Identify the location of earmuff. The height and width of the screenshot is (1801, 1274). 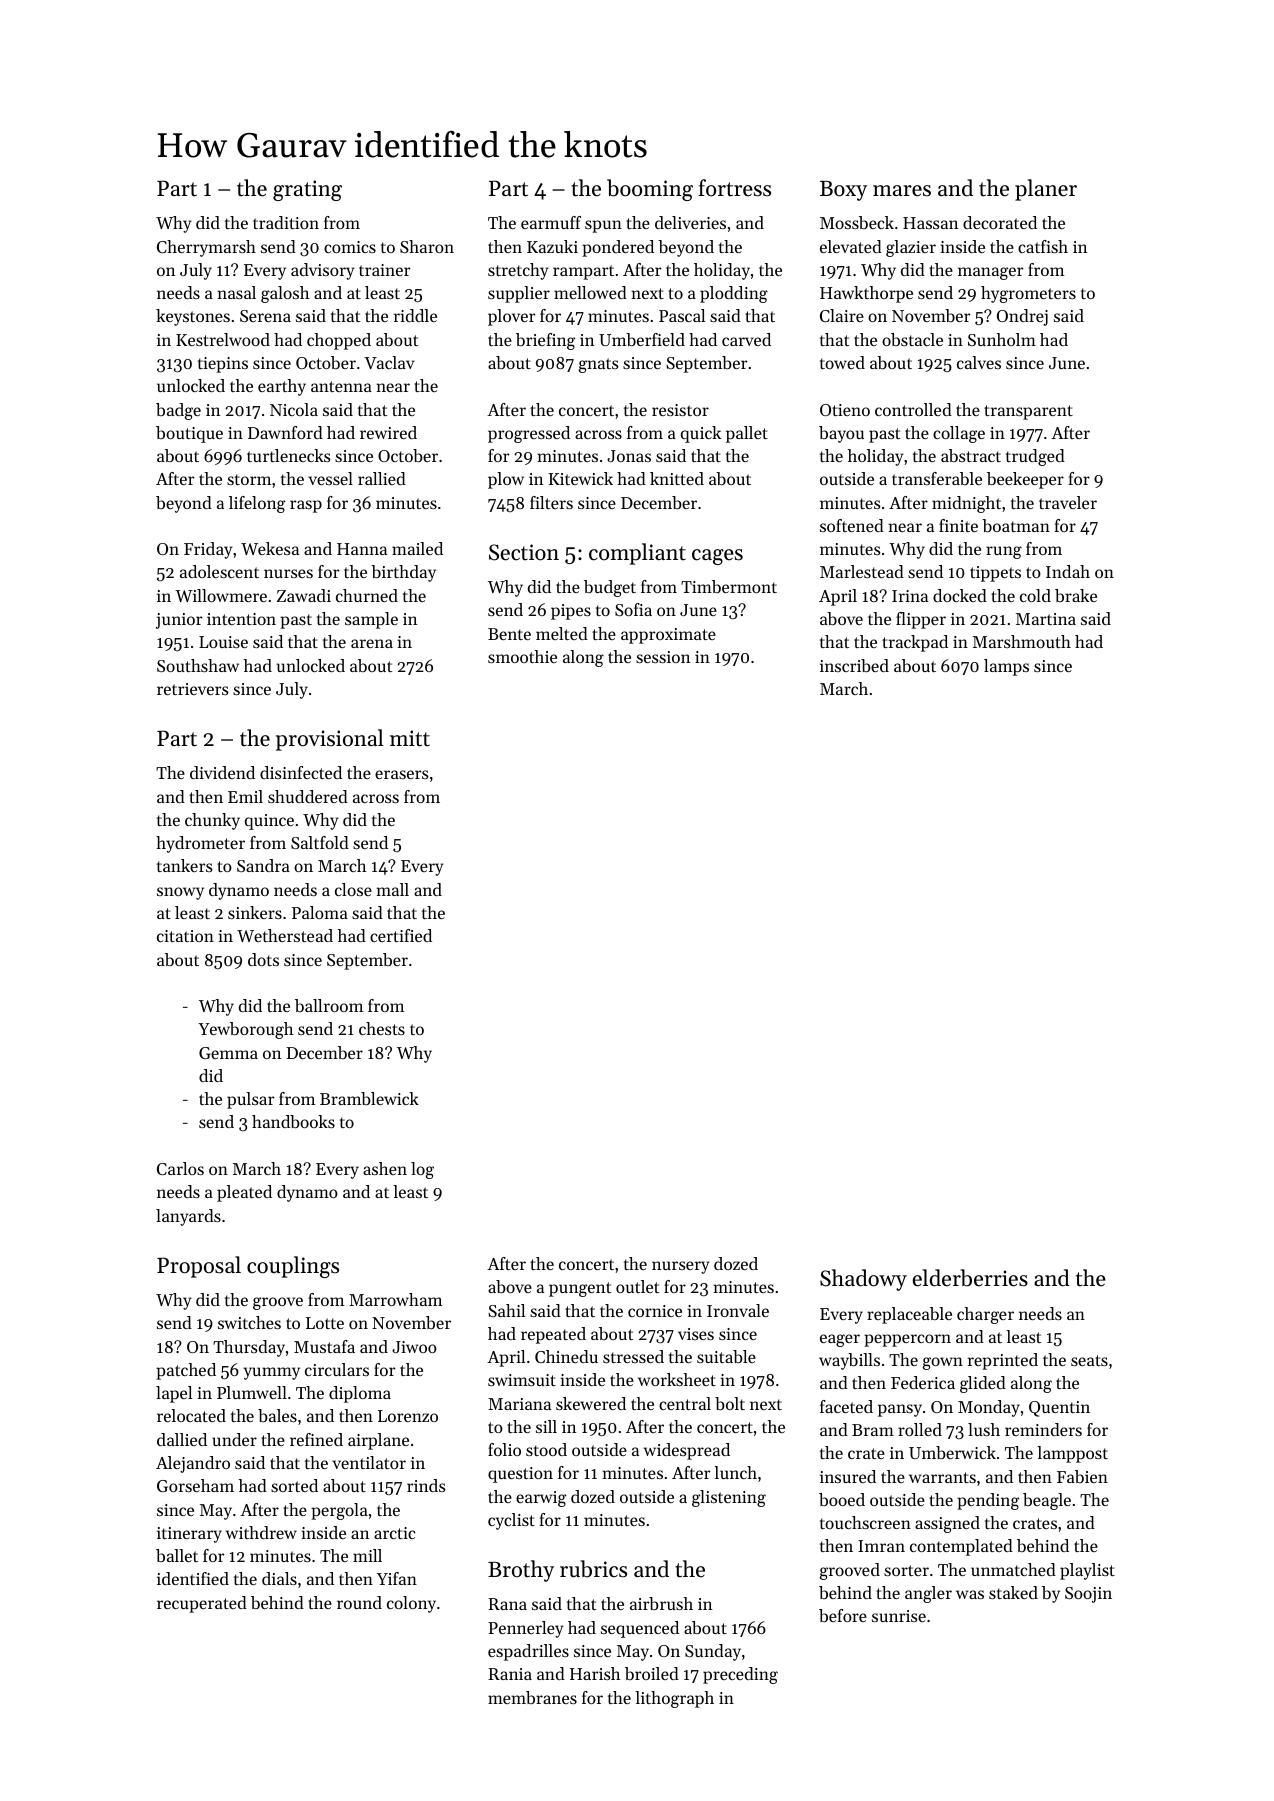
(551, 222).
